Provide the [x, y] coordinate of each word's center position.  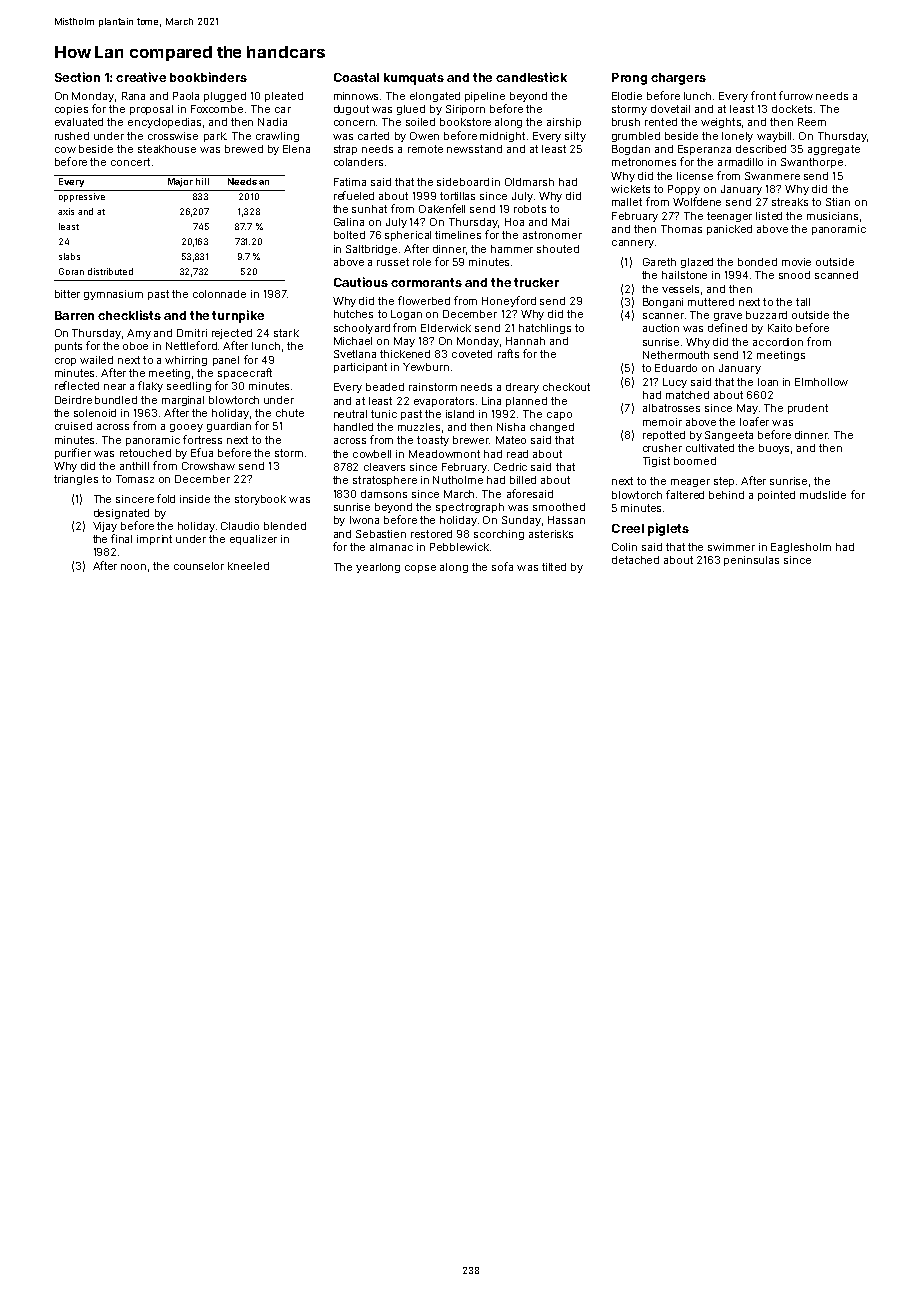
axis [66, 211]
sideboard [463, 182]
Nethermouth [676, 355]
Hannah [525, 341]
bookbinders [208, 77]
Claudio [240, 526]
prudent [808, 409]
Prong [629, 79]
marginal [183, 401]
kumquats [414, 79]
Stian [838, 202]
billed [523, 480]
